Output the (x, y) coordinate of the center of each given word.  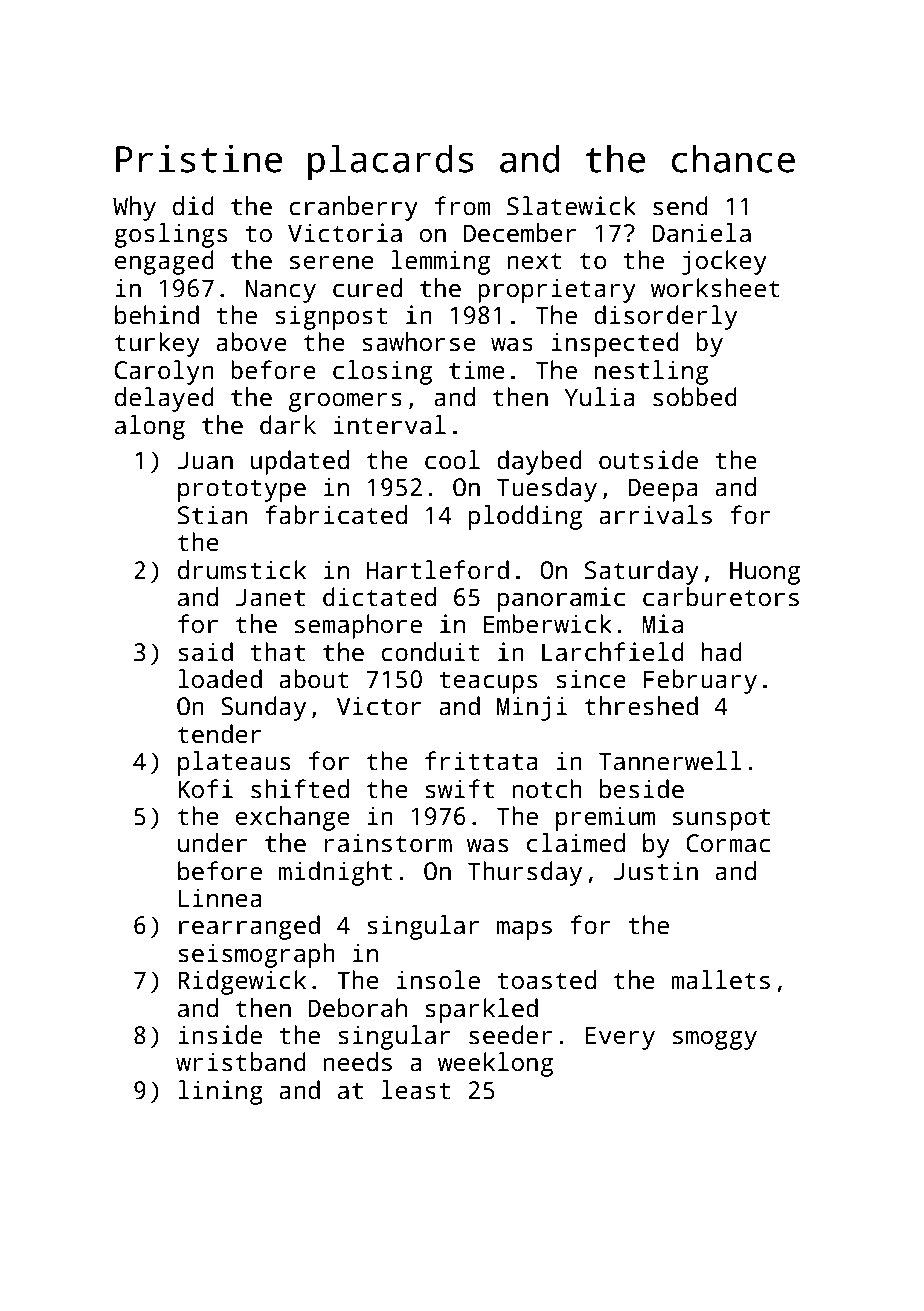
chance (733, 158)
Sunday (263, 708)
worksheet (715, 288)
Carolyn (164, 372)
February (700, 681)
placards (390, 162)
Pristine (199, 159)
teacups (488, 682)
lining (220, 1092)
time (477, 370)
